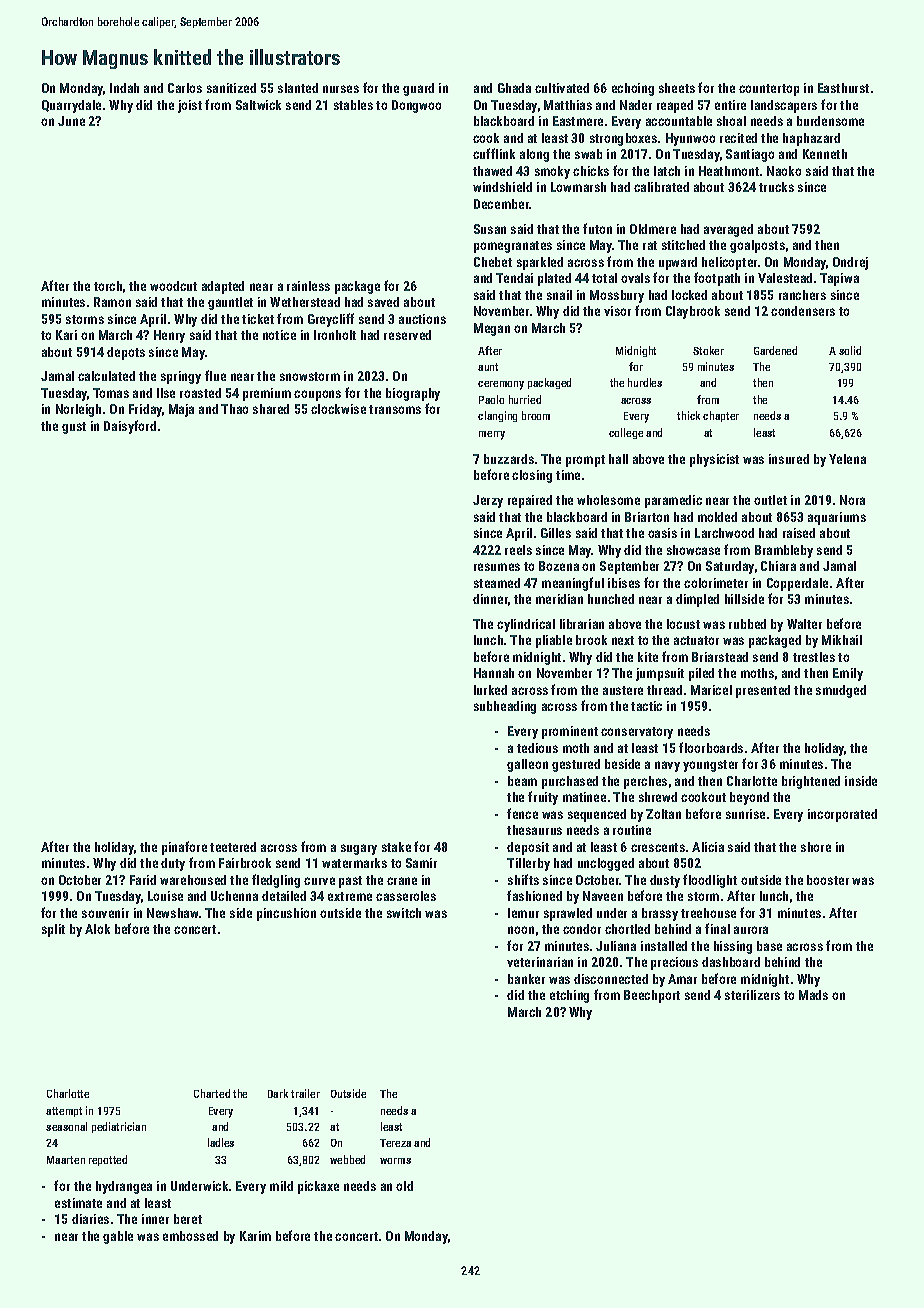 This document has height=1308, width=924. Describe the element at coordinates (118, 1237) in the document. I see `gable` at that location.
